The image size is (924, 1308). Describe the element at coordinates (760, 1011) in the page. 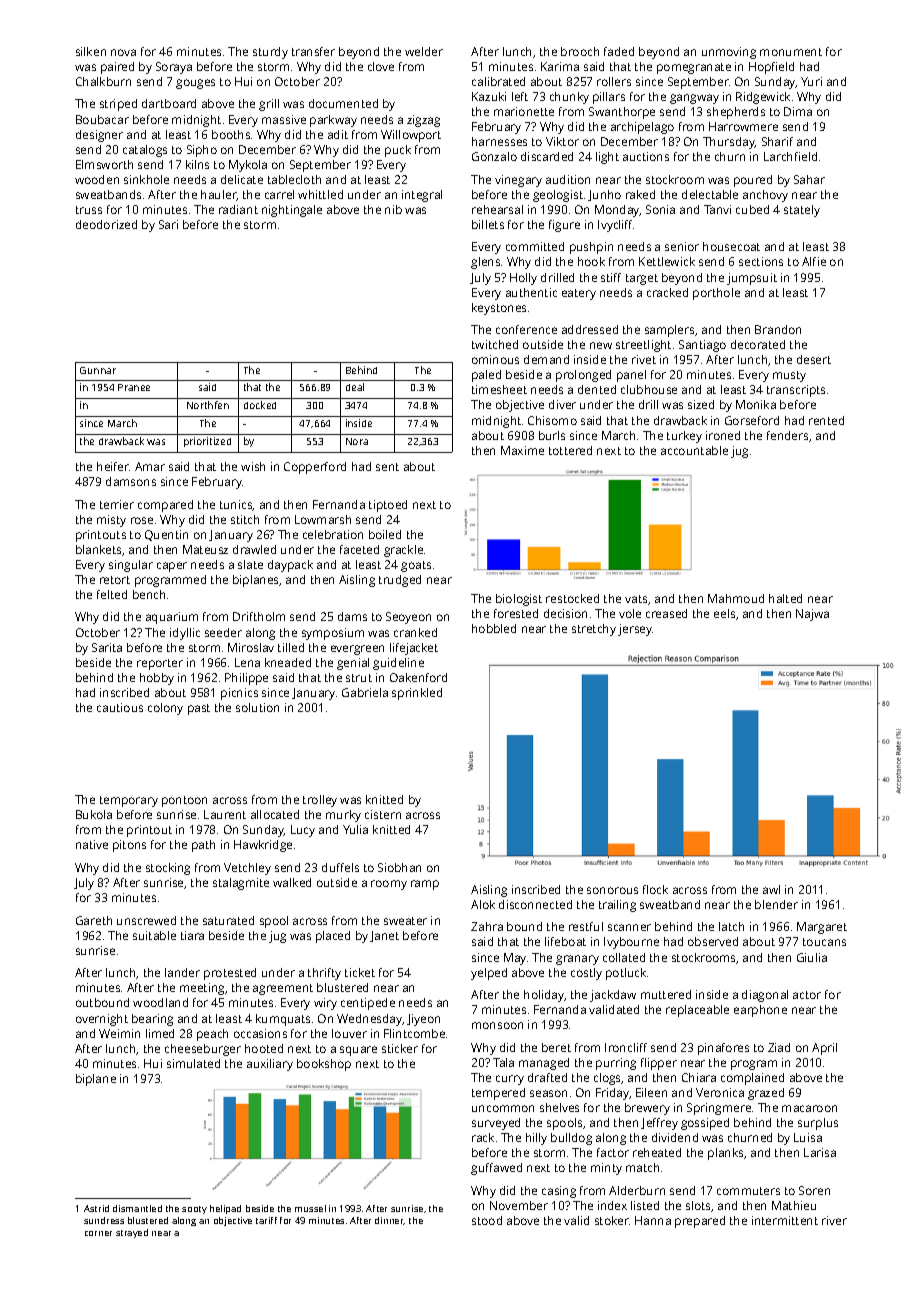

I see `earphone` at that location.
